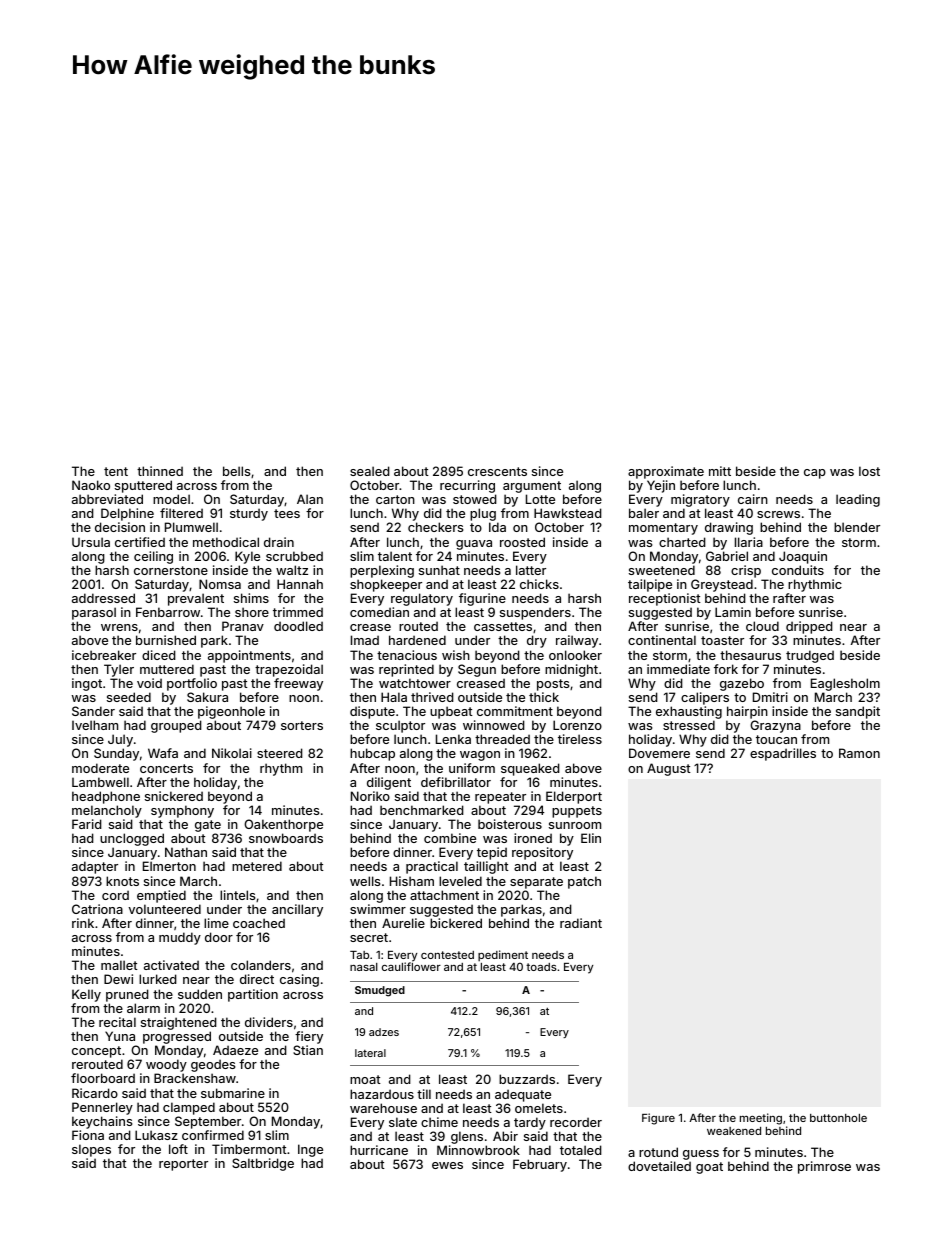  Describe the element at coordinates (669, 769) in the page. I see `August` at that location.
